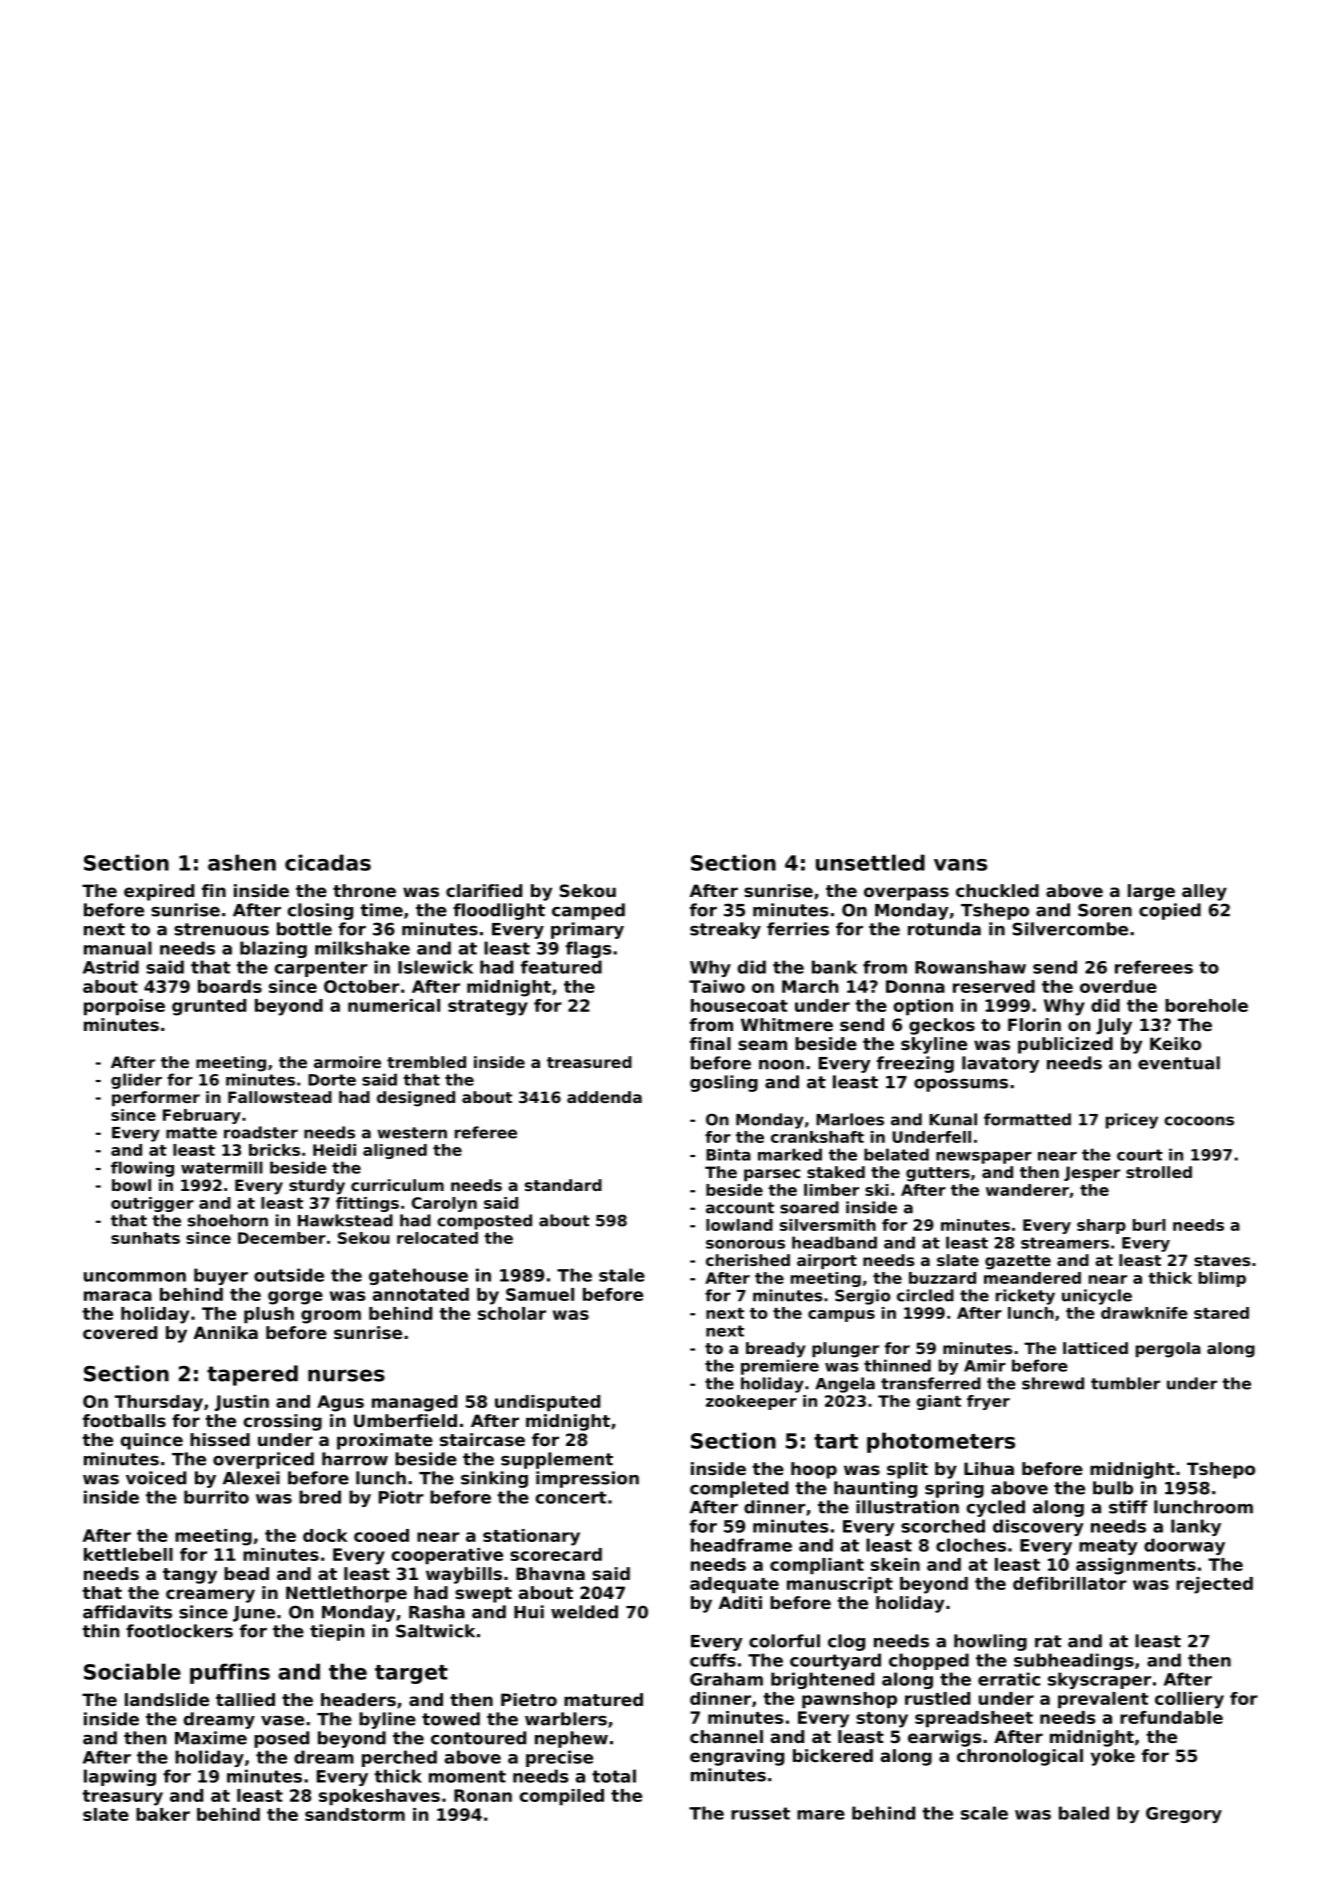 The image size is (1343, 1900). What do you see at coordinates (1204, 892) in the screenshot?
I see `alley` at bounding box center [1204, 892].
